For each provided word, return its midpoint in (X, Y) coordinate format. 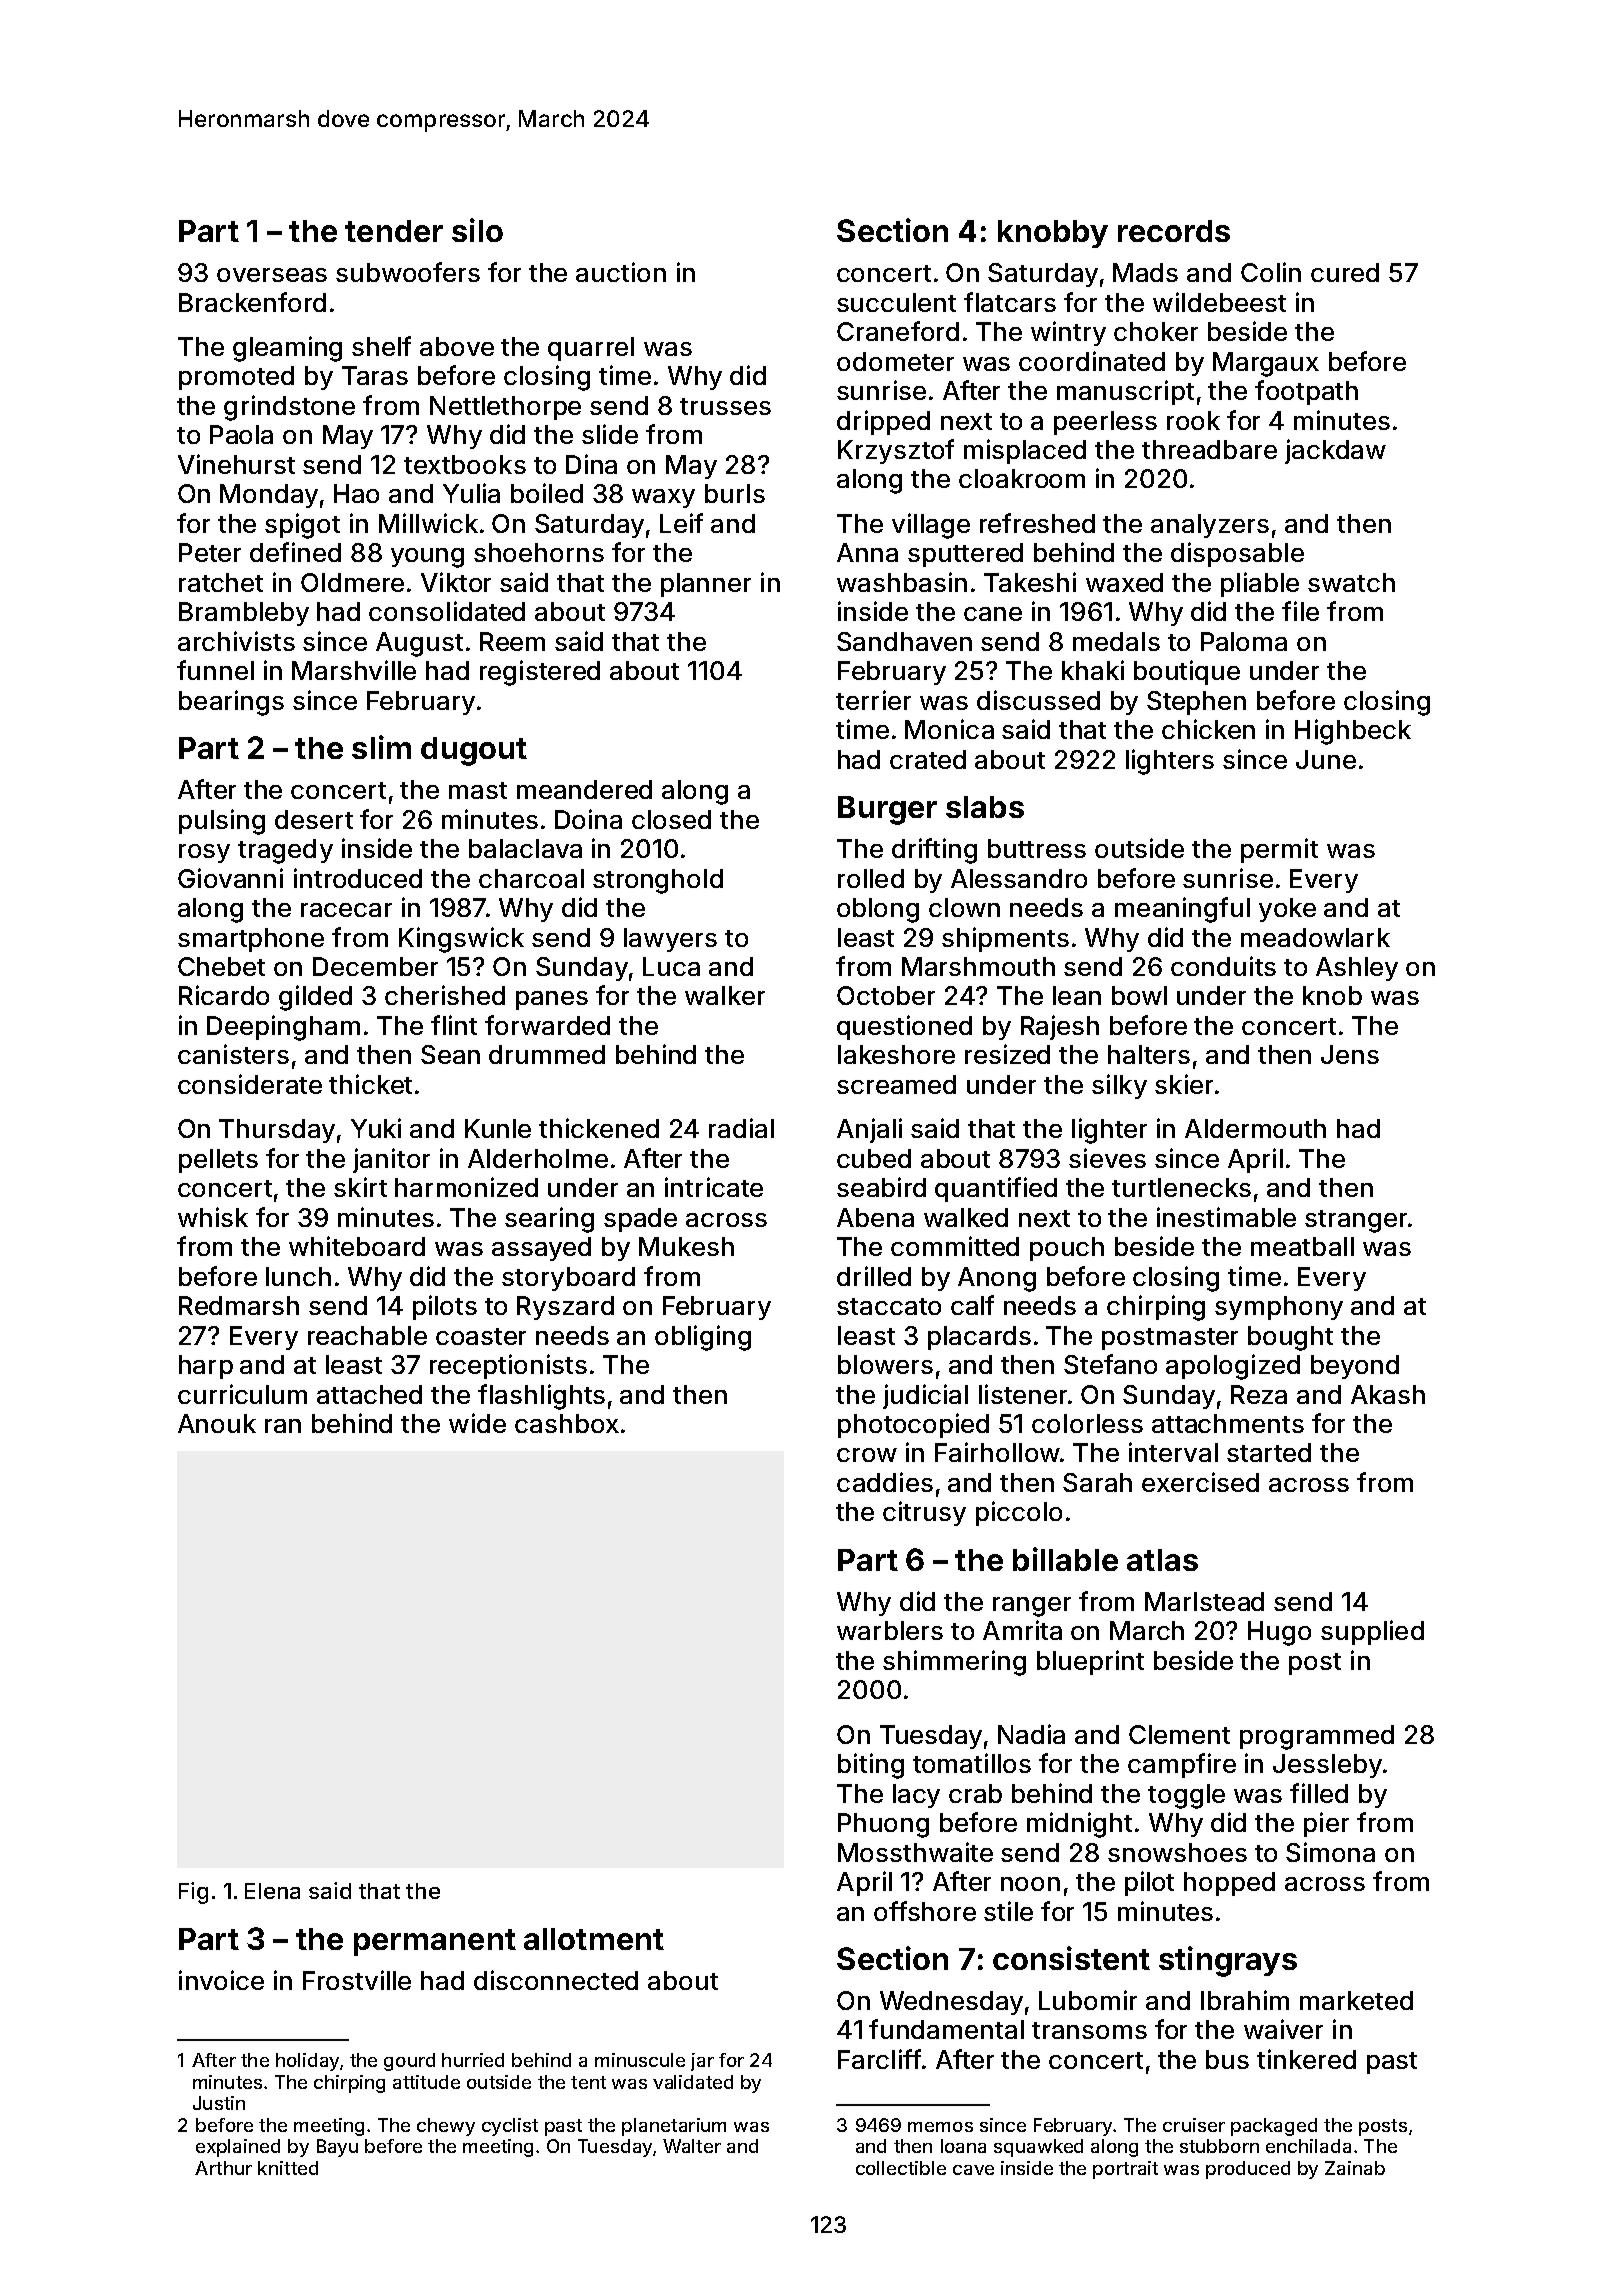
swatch (1351, 582)
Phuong (883, 1825)
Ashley (1357, 969)
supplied (1372, 1632)
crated (928, 759)
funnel (215, 670)
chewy (446, 2127)
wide (477, 1423)
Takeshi (1030, 582)
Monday (269, 496)
